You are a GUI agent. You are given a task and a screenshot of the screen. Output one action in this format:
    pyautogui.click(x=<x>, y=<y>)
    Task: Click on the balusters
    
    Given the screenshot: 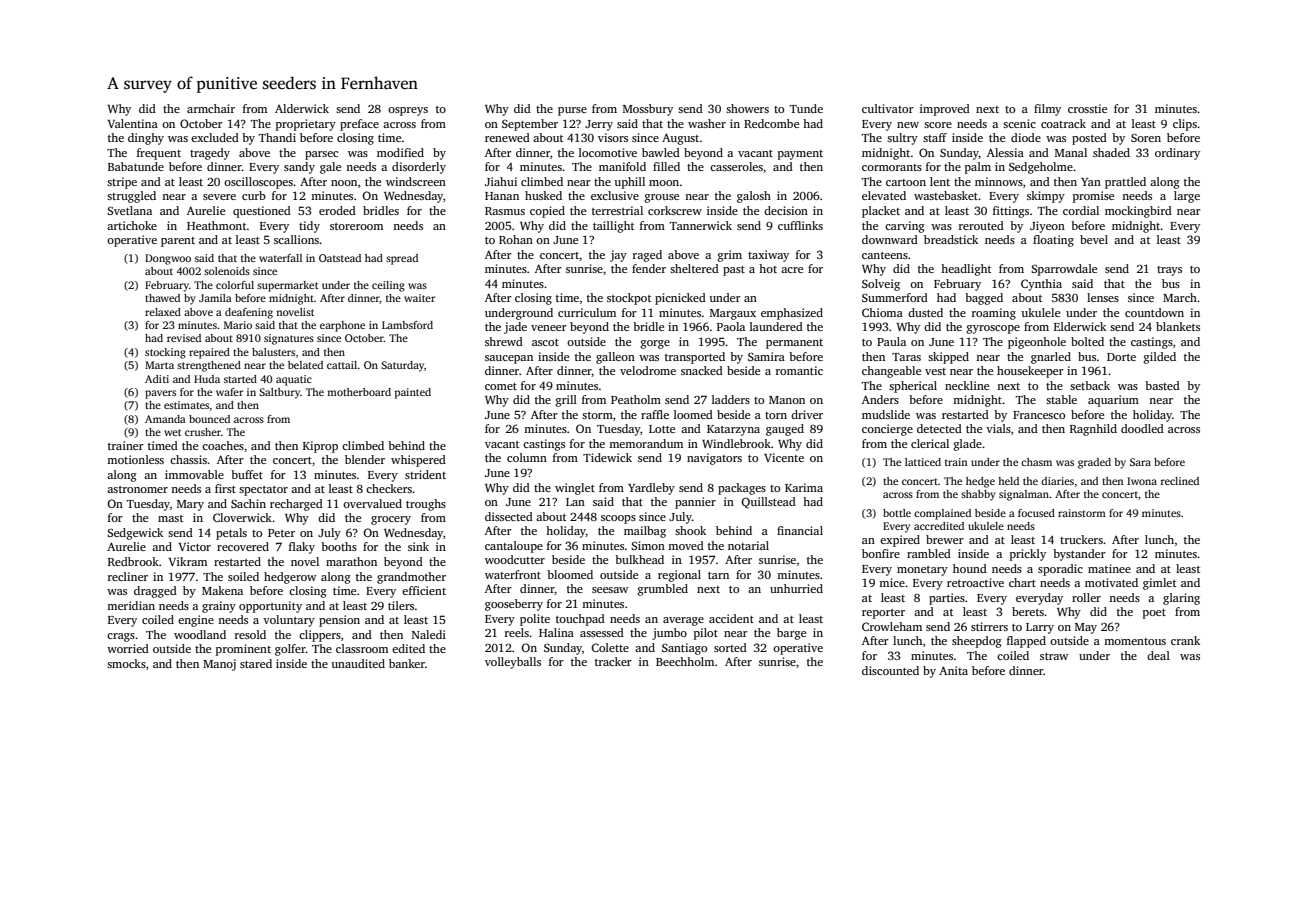 What is the action you would take?
    pyautogui.click(x=273, y=352)
